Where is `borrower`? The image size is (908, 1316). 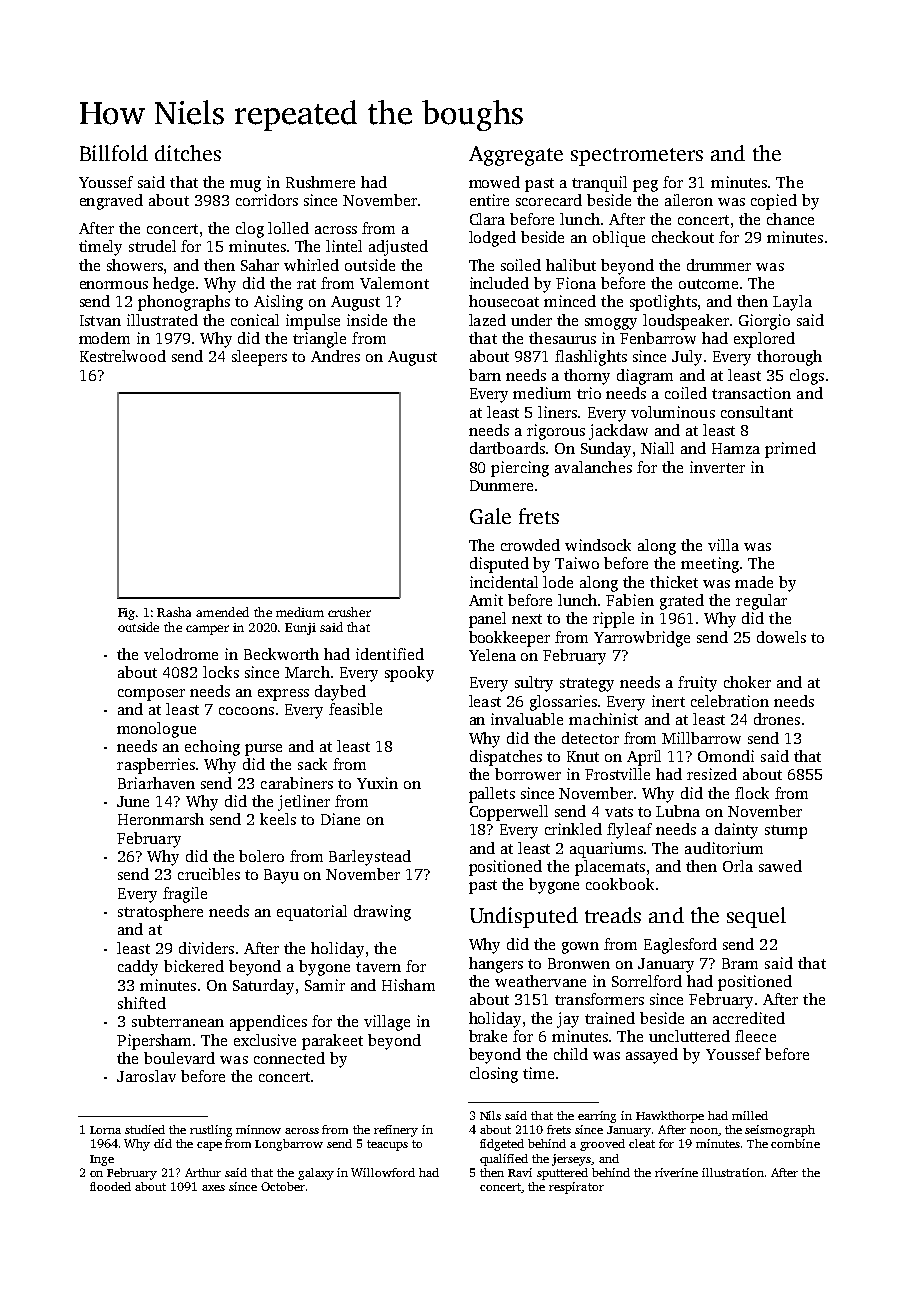
borrower is located at coordinates (528, 774).
